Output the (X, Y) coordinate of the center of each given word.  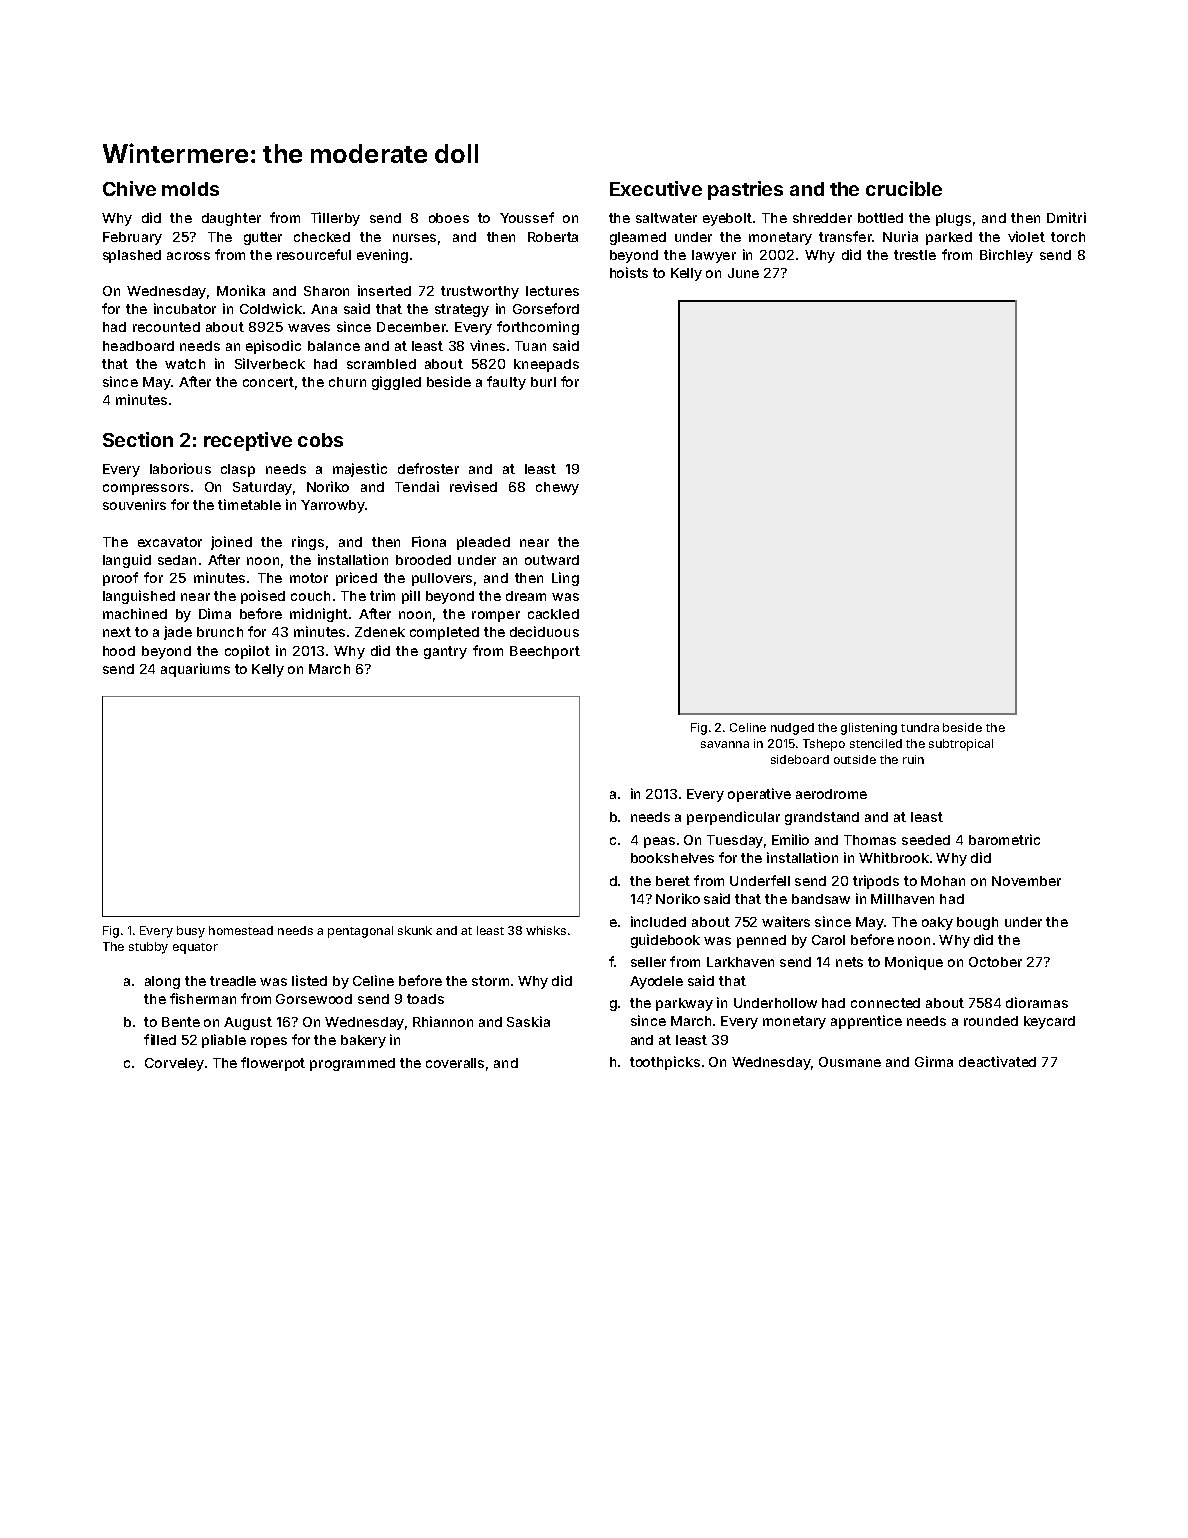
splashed (132, 256)
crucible (904, 188)
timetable (249, 504)
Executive (656, 188)
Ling (565, 579)
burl (543, 382)
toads (425, 999)
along (162, 982)
